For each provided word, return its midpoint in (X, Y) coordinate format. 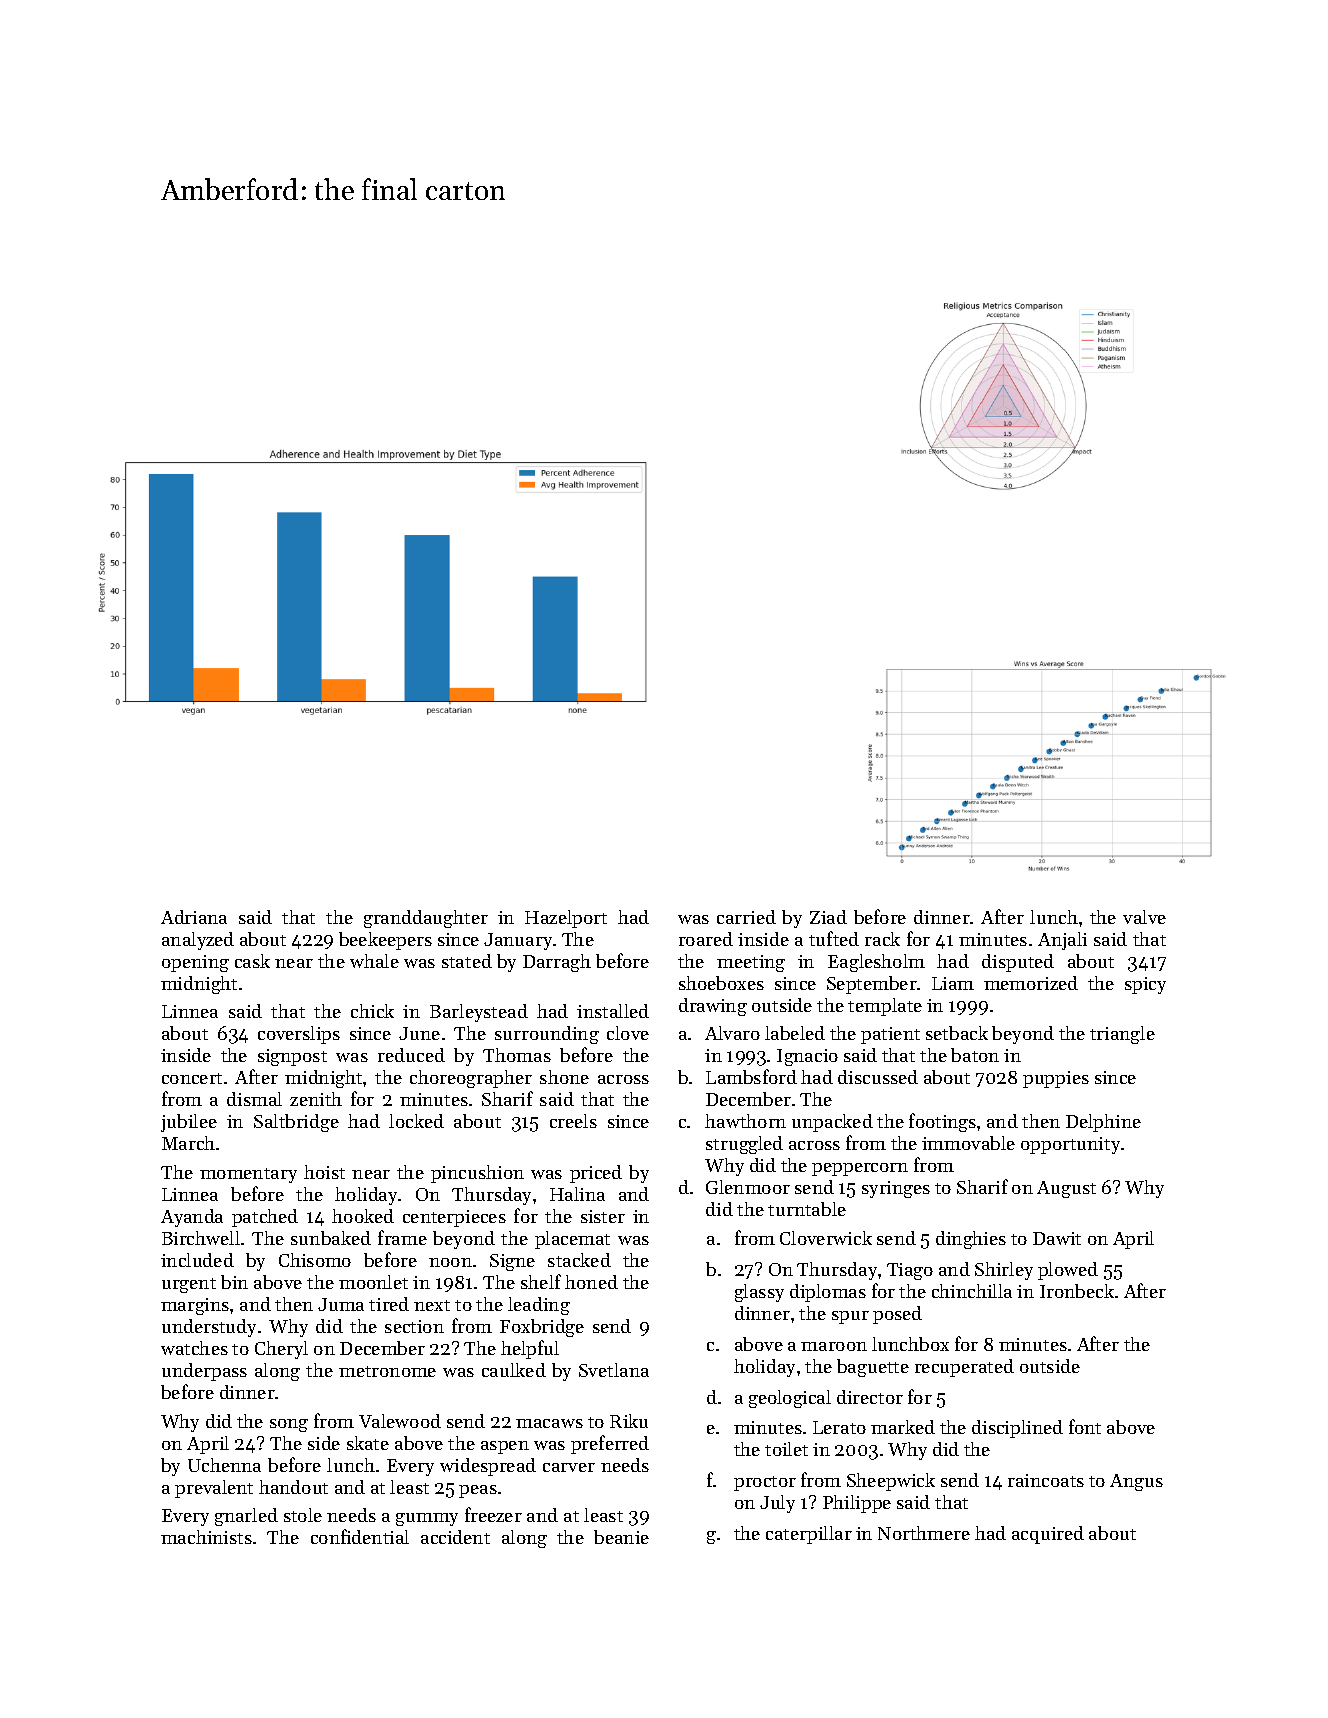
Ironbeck (1077, 1291)
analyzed (198, 941)
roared (706, 939)
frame (402, 1237)
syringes (896, 1189)
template (885, 1007)
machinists (206, 1537)
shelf (541, 1281)
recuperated (964, 1368)
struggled (744, 1145)
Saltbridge (296, 1123)
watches (194, 1348)
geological (790, 1399)
